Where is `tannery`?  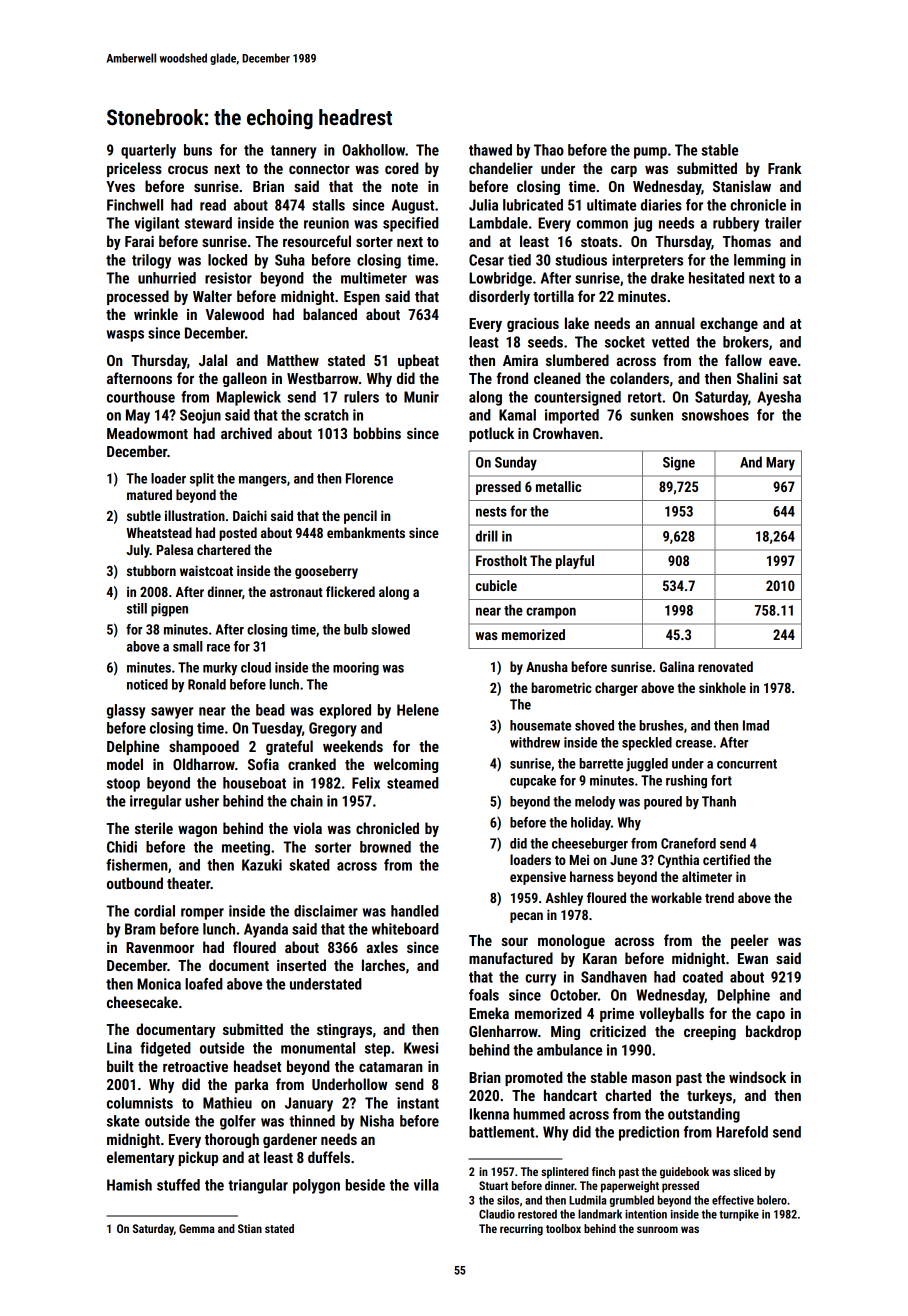 tannery is located at coordinates (293, 152).
